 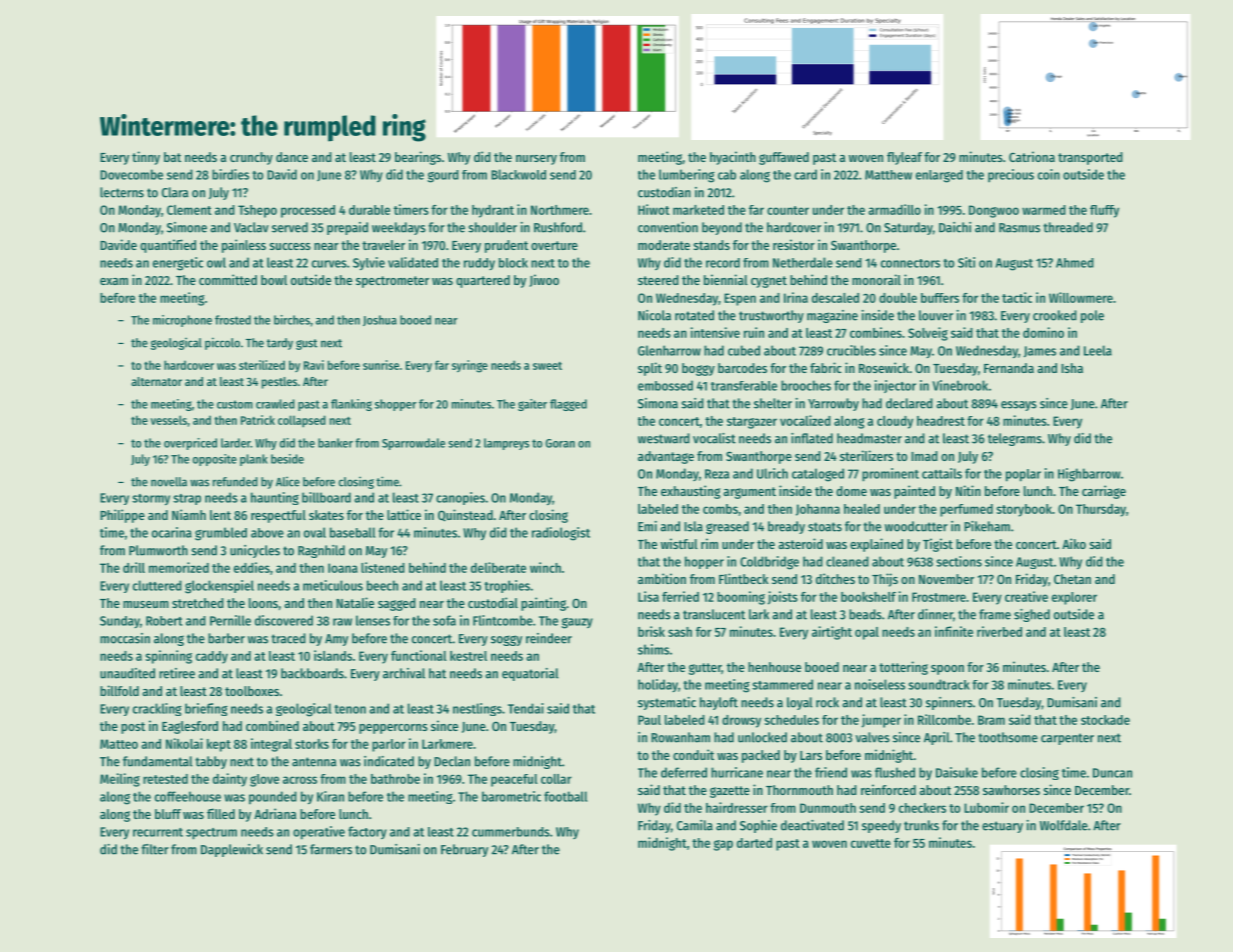 I want to click on cuvette, so click(x=871, y=843).
